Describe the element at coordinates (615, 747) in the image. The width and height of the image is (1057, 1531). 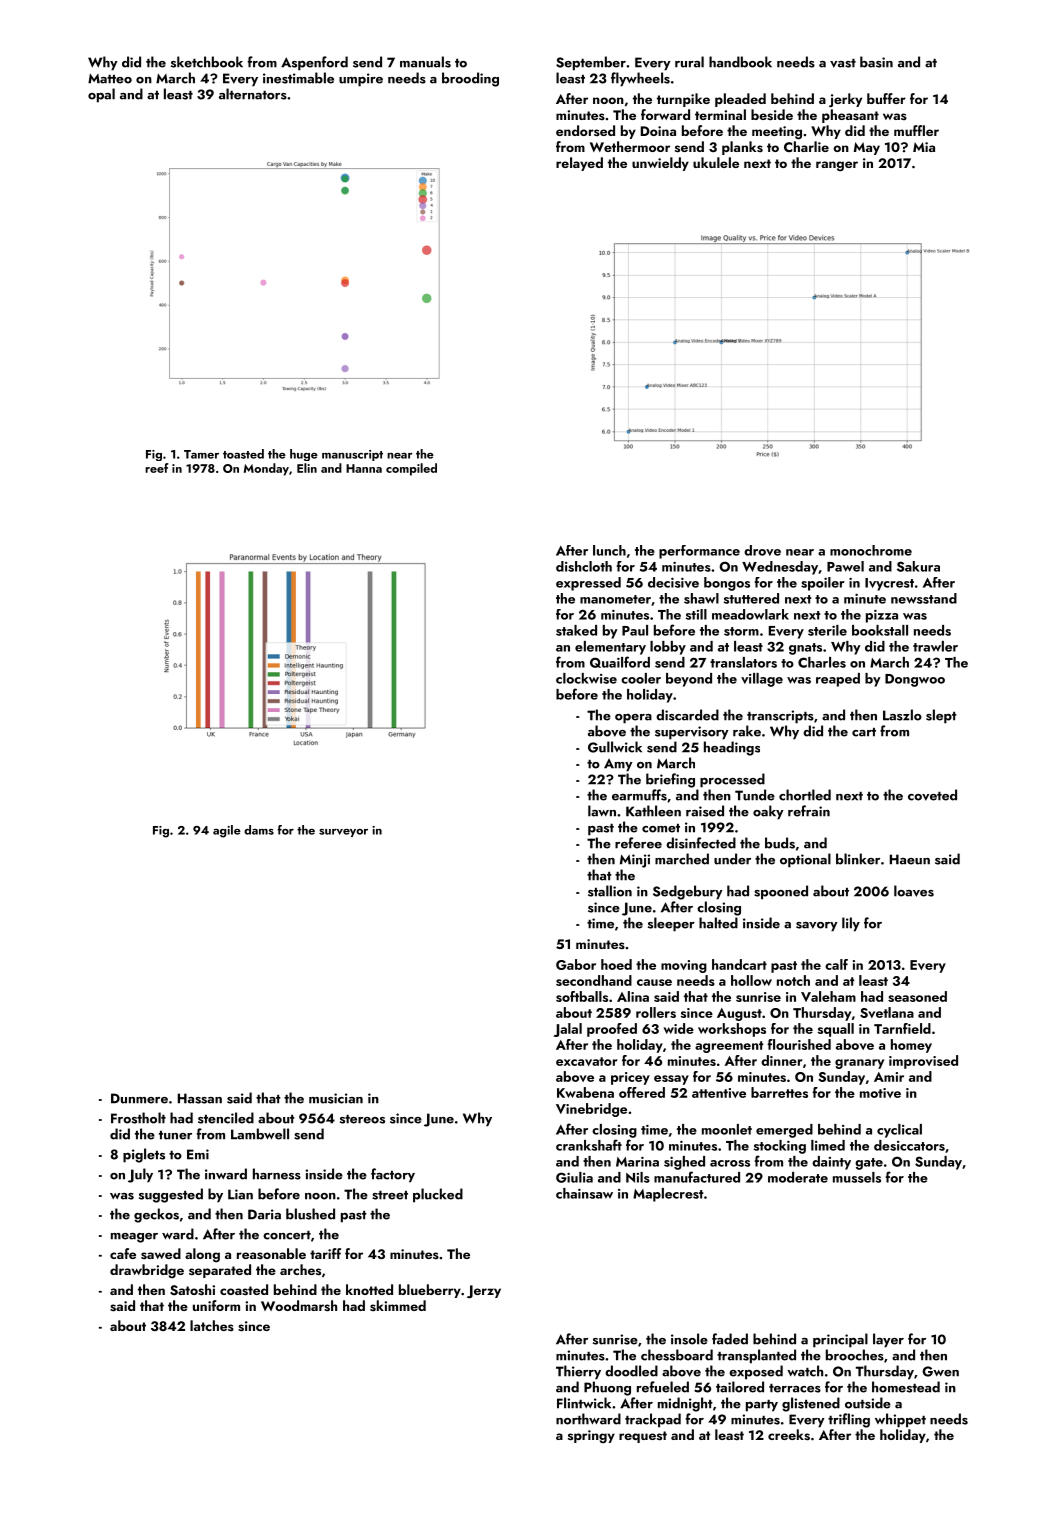
I see `Gullwick` at that location.
